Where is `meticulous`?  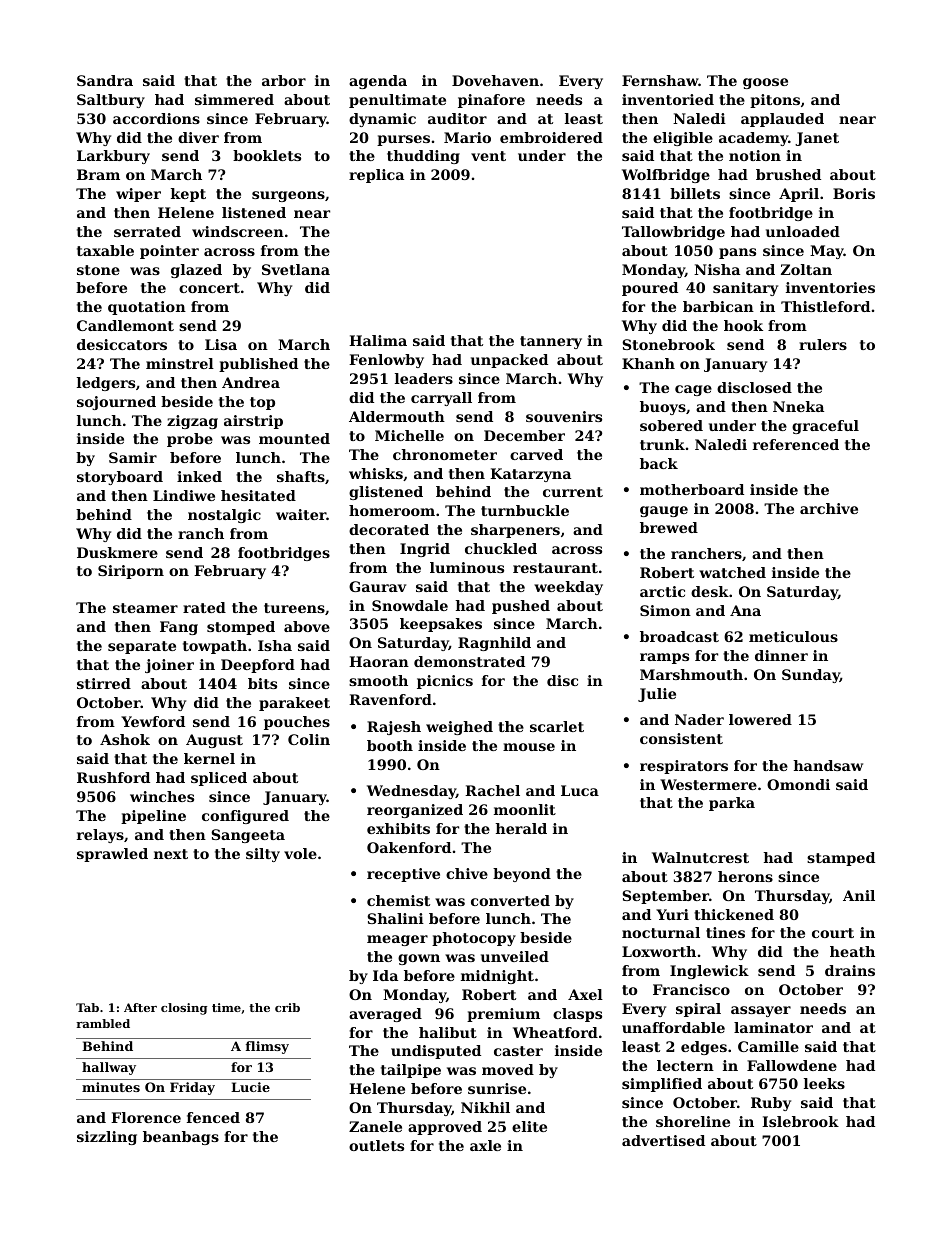
meticulous is located at coordinates (793, 636).
